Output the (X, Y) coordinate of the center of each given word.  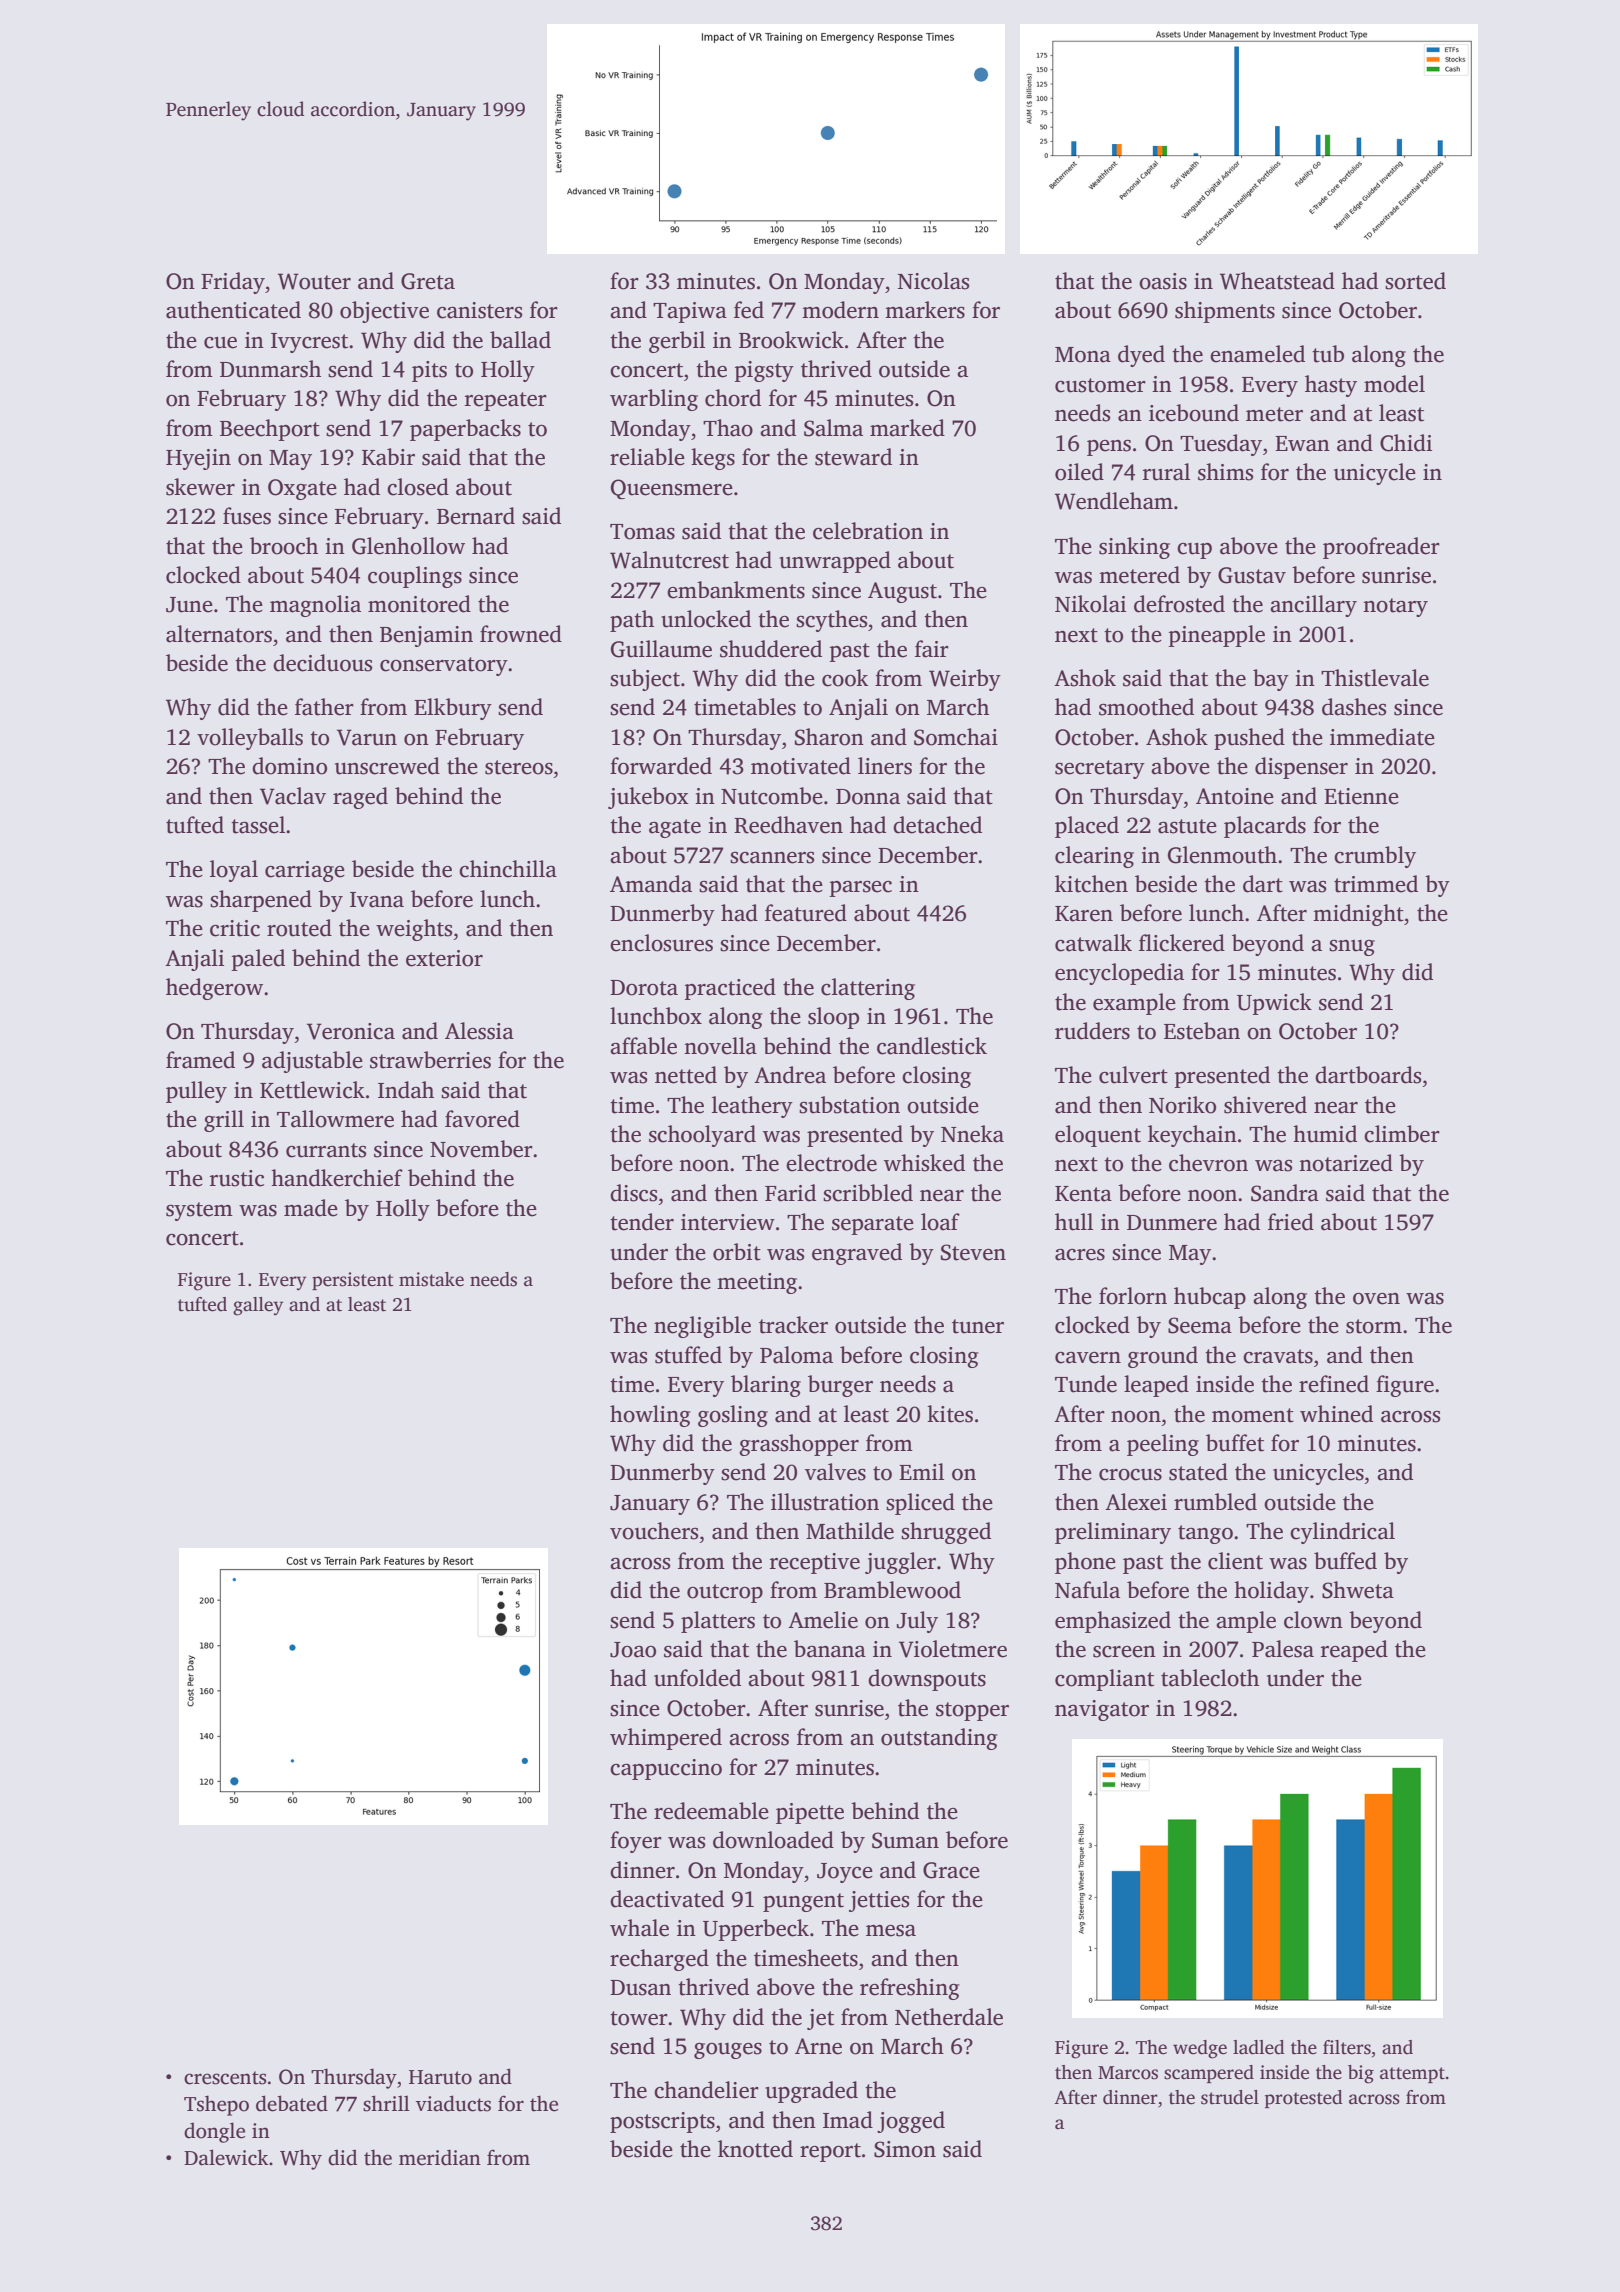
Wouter (314, 281)
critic (235, 928)
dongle (214, 2132)
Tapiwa (690, 312)
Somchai (956, 737)
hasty (1331, 386)
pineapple (1216, 636)
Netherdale (949, 2017)
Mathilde (850, 1531)
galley (258, 1306)
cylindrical (1342, 1533)
